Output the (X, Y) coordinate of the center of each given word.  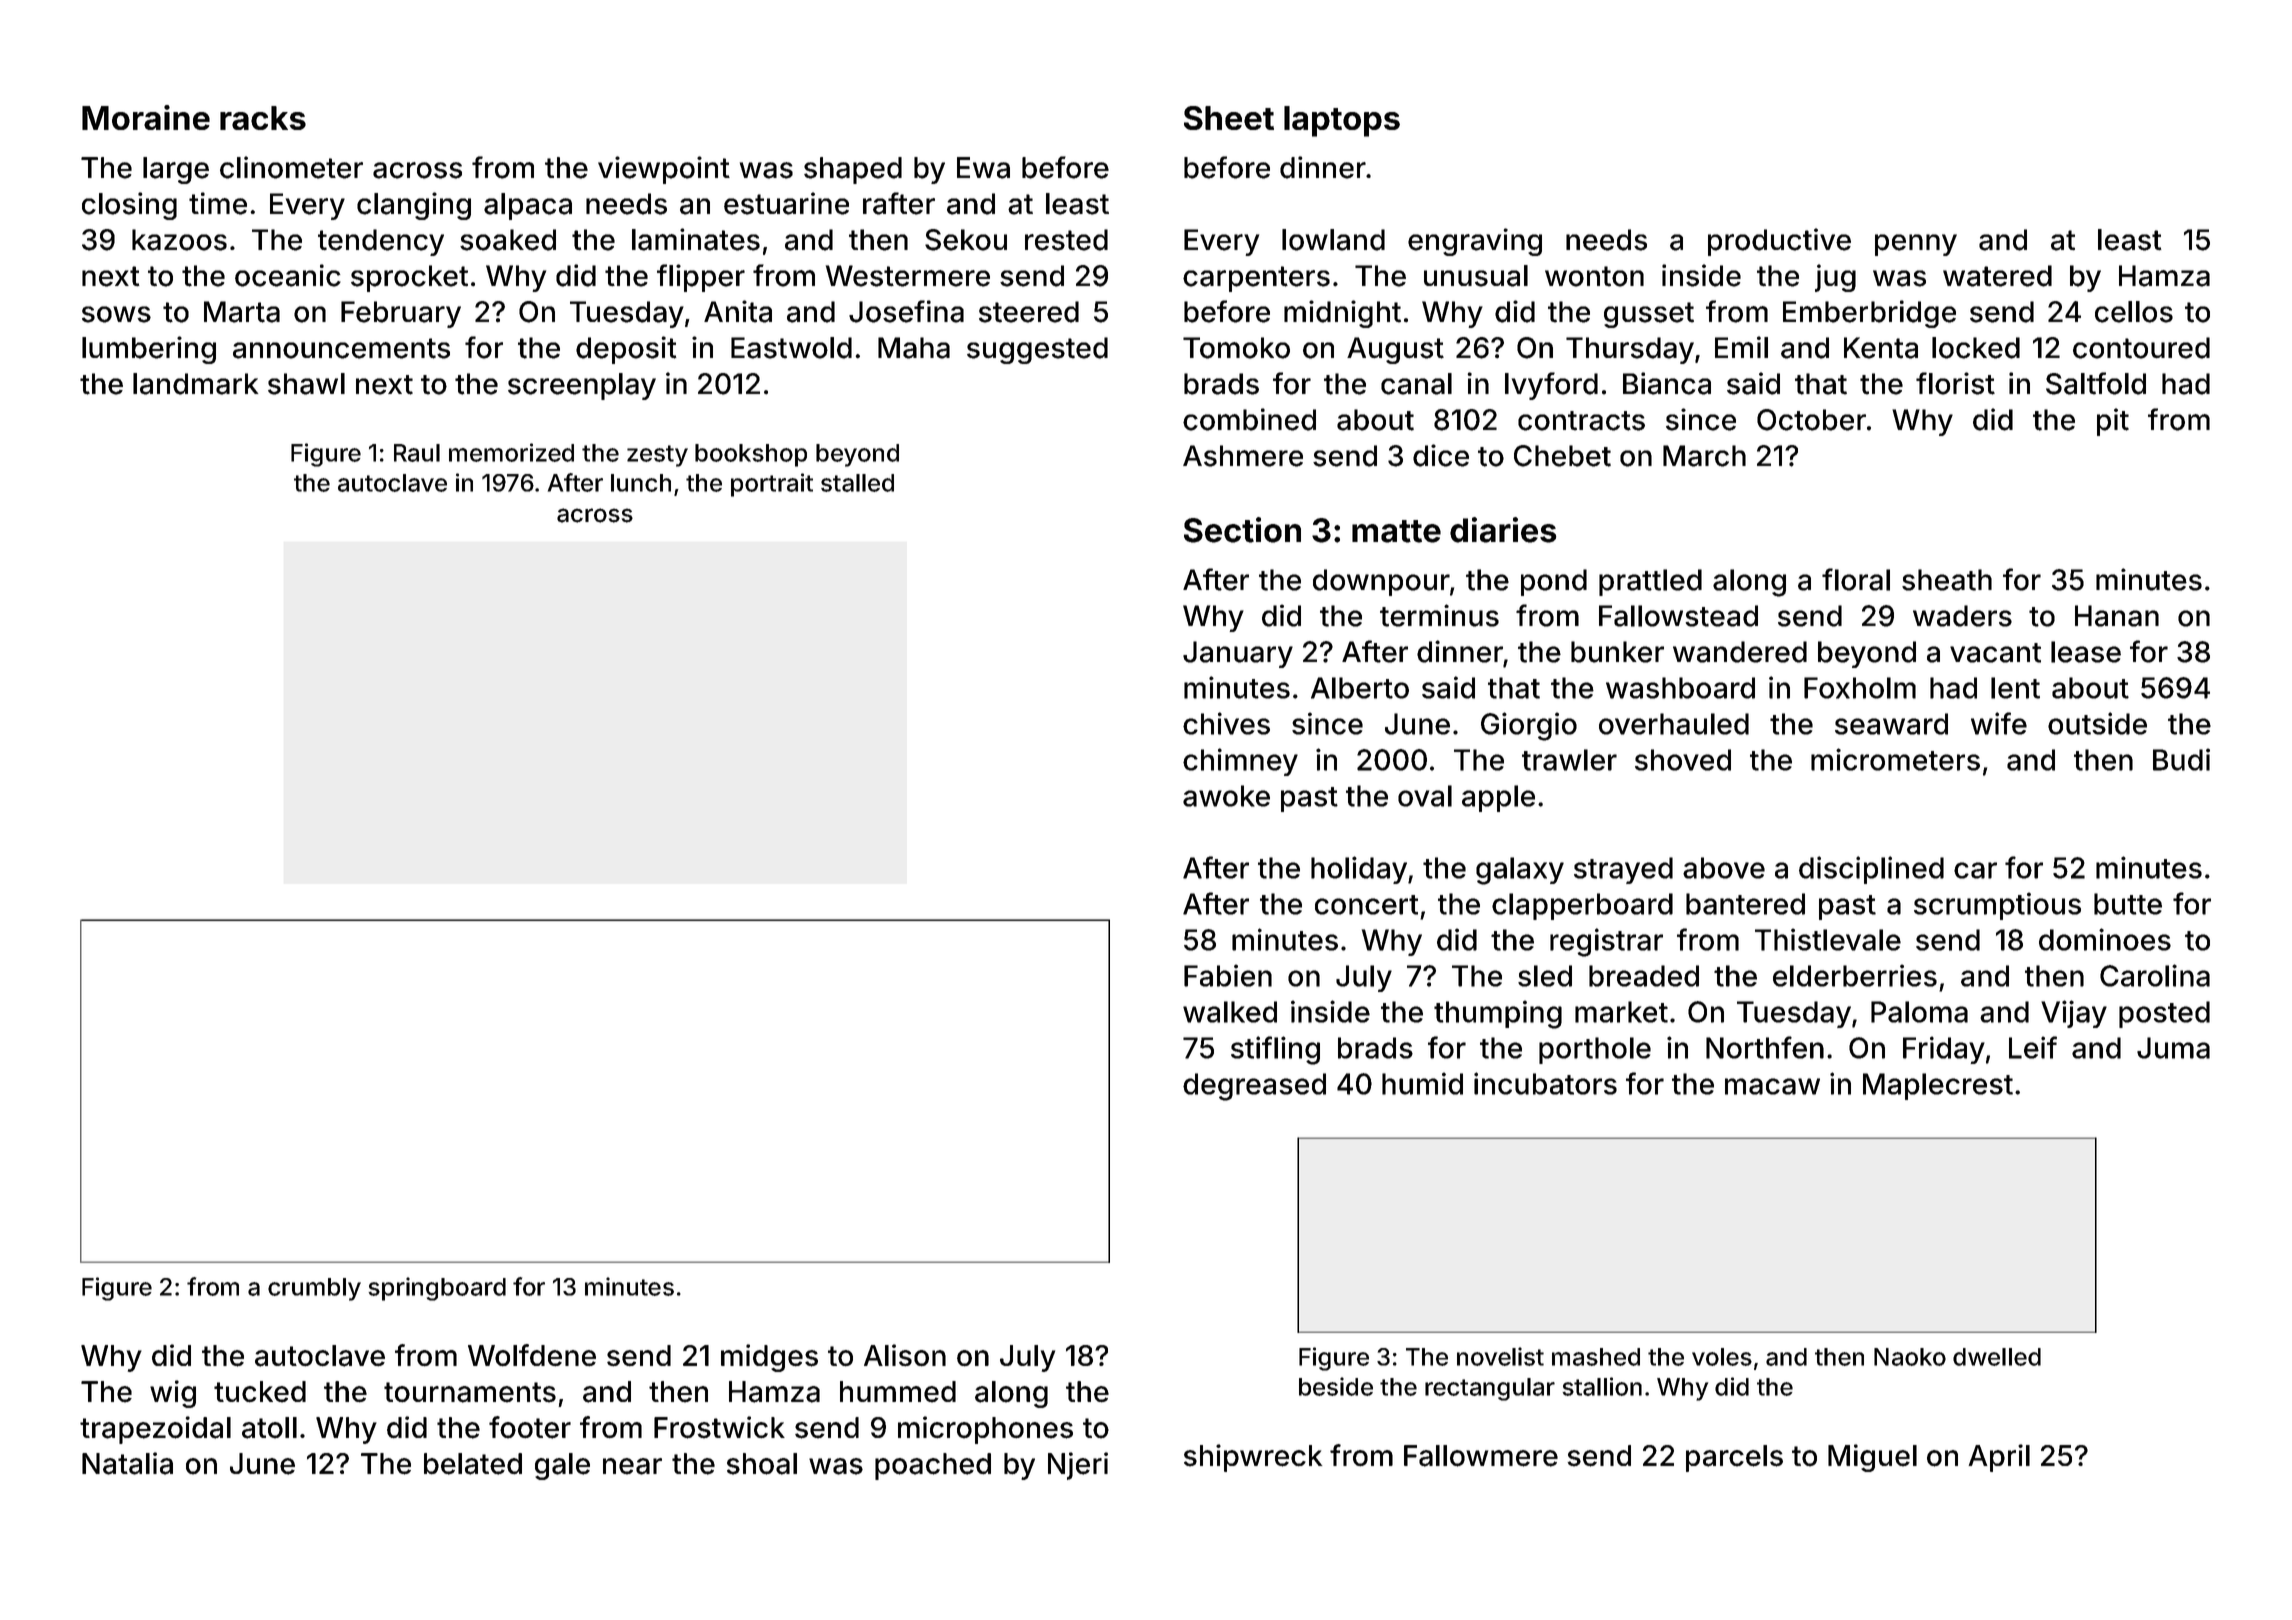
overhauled (1674, 724)
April (1999, 1458)
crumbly (314, 1289)
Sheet (1229, 118)
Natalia (127, 1463)
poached (933, 1466)
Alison (905, 1355)
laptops (1342, 121)
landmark (195, 384)
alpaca (528, 206)
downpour (1381, 582)
